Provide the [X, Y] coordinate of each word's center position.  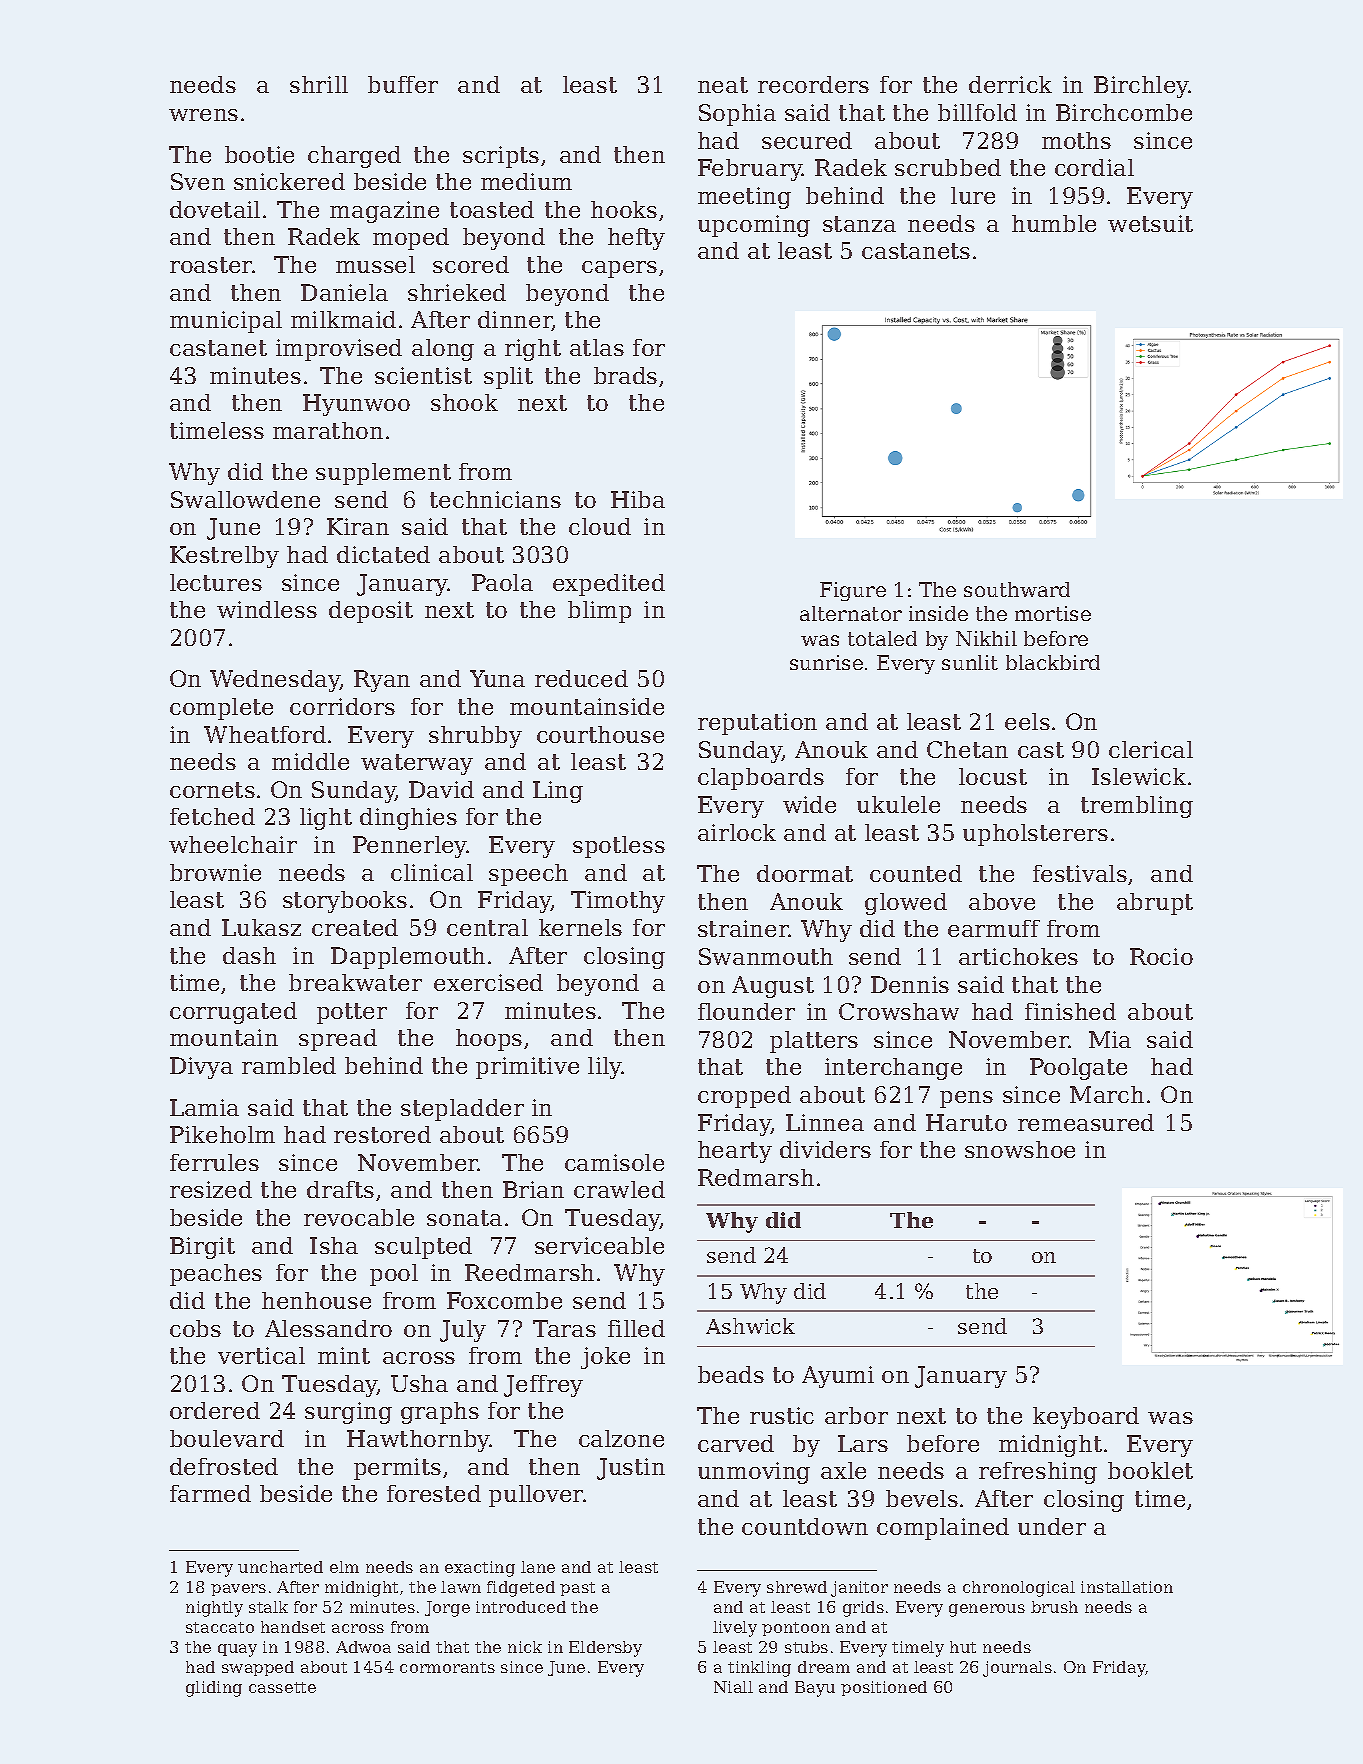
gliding [214, 1689]
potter [352, 1013]
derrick [1010, 84]
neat [723, 85]
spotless [619, 847]
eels [1027, 721]
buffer [403, 84]
